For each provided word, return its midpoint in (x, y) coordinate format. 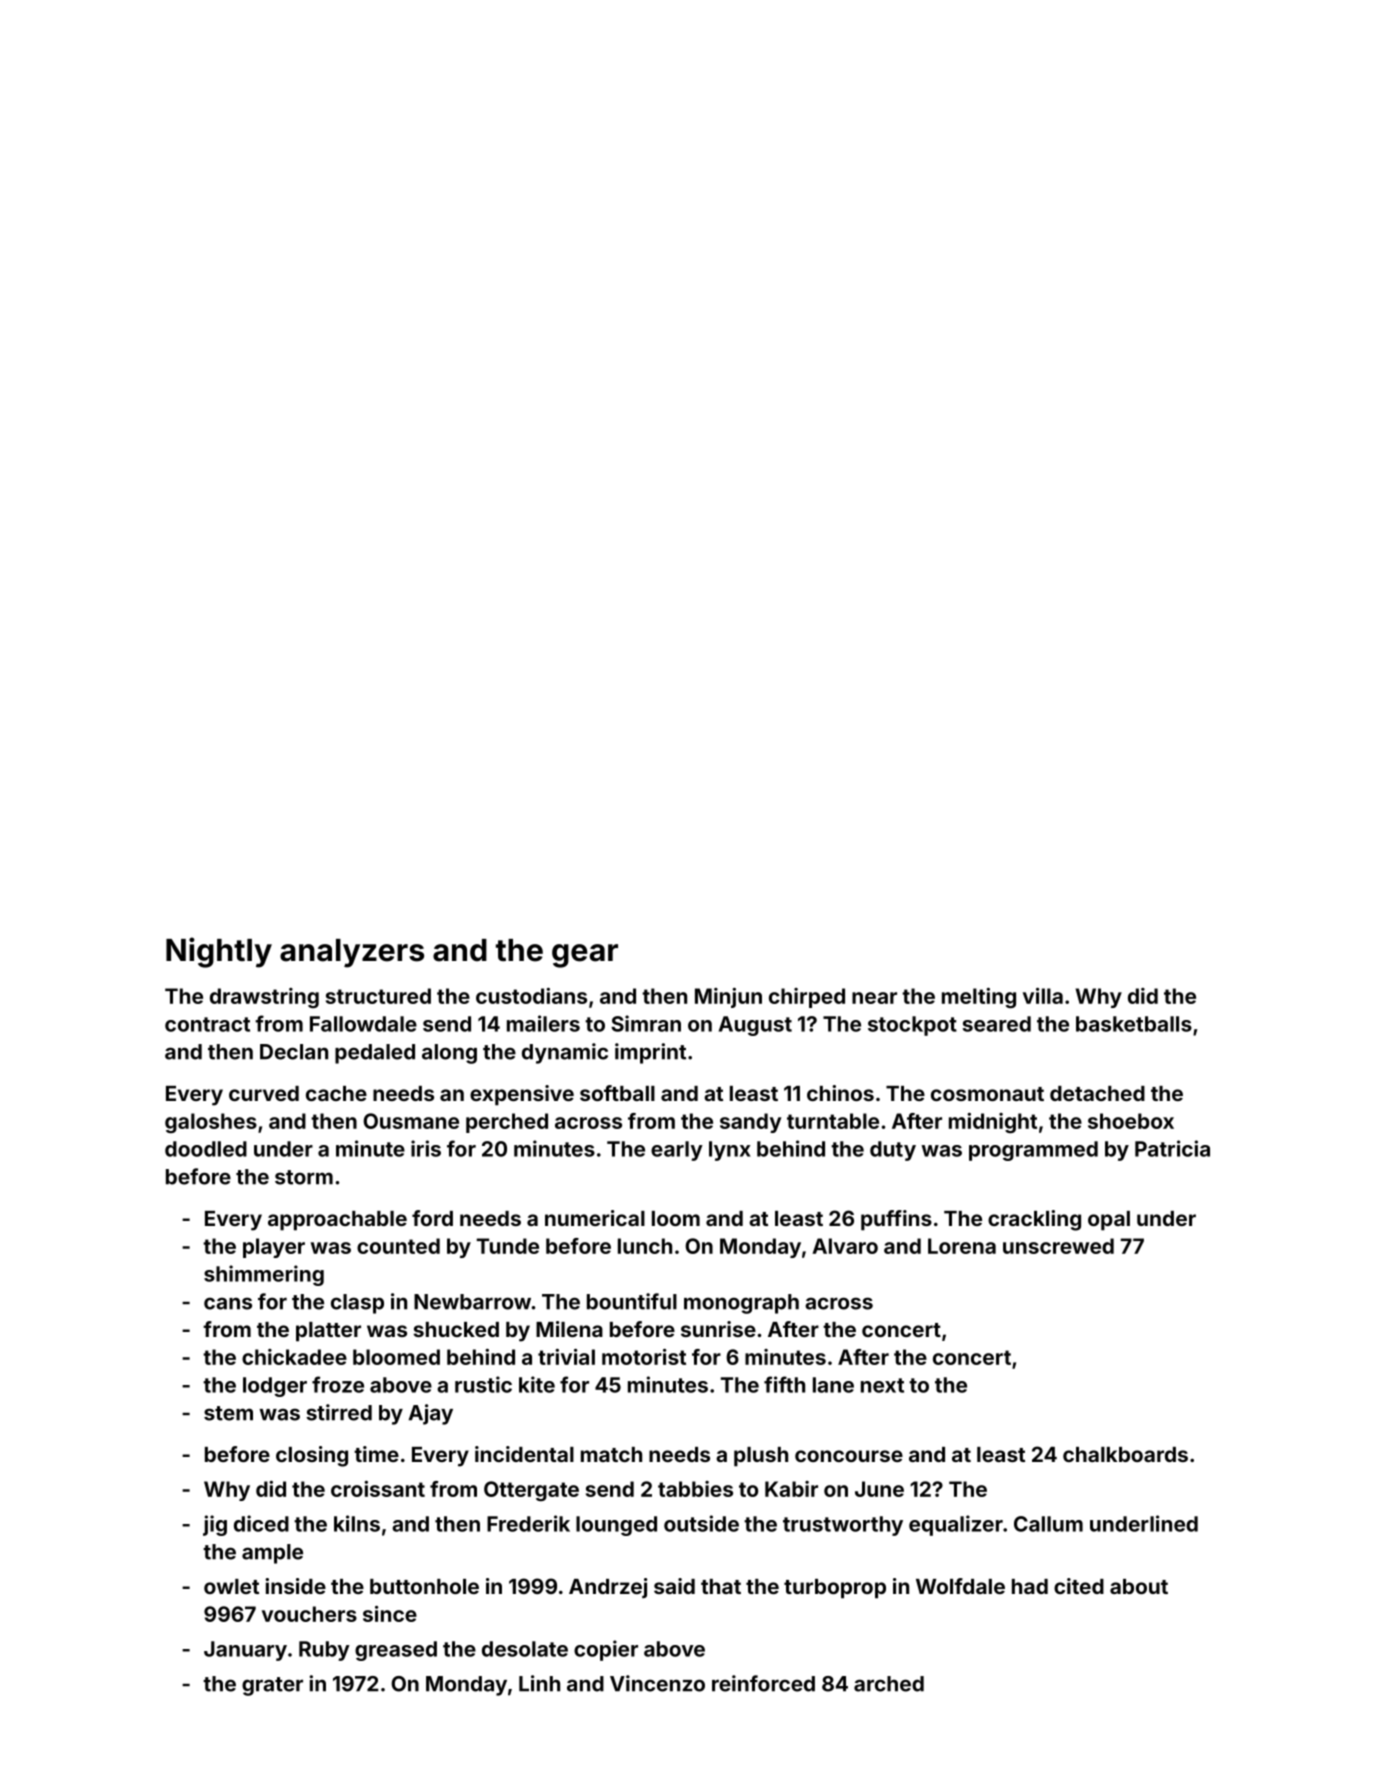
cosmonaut (987, 1094)
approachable (337, 1221)
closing (312, 1456)
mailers (543, 1023)
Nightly (219, 952)
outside (701, 1523)
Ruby (324, 1651)
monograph (741, 1304)
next (882, 1385)
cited (1079, 1586)
